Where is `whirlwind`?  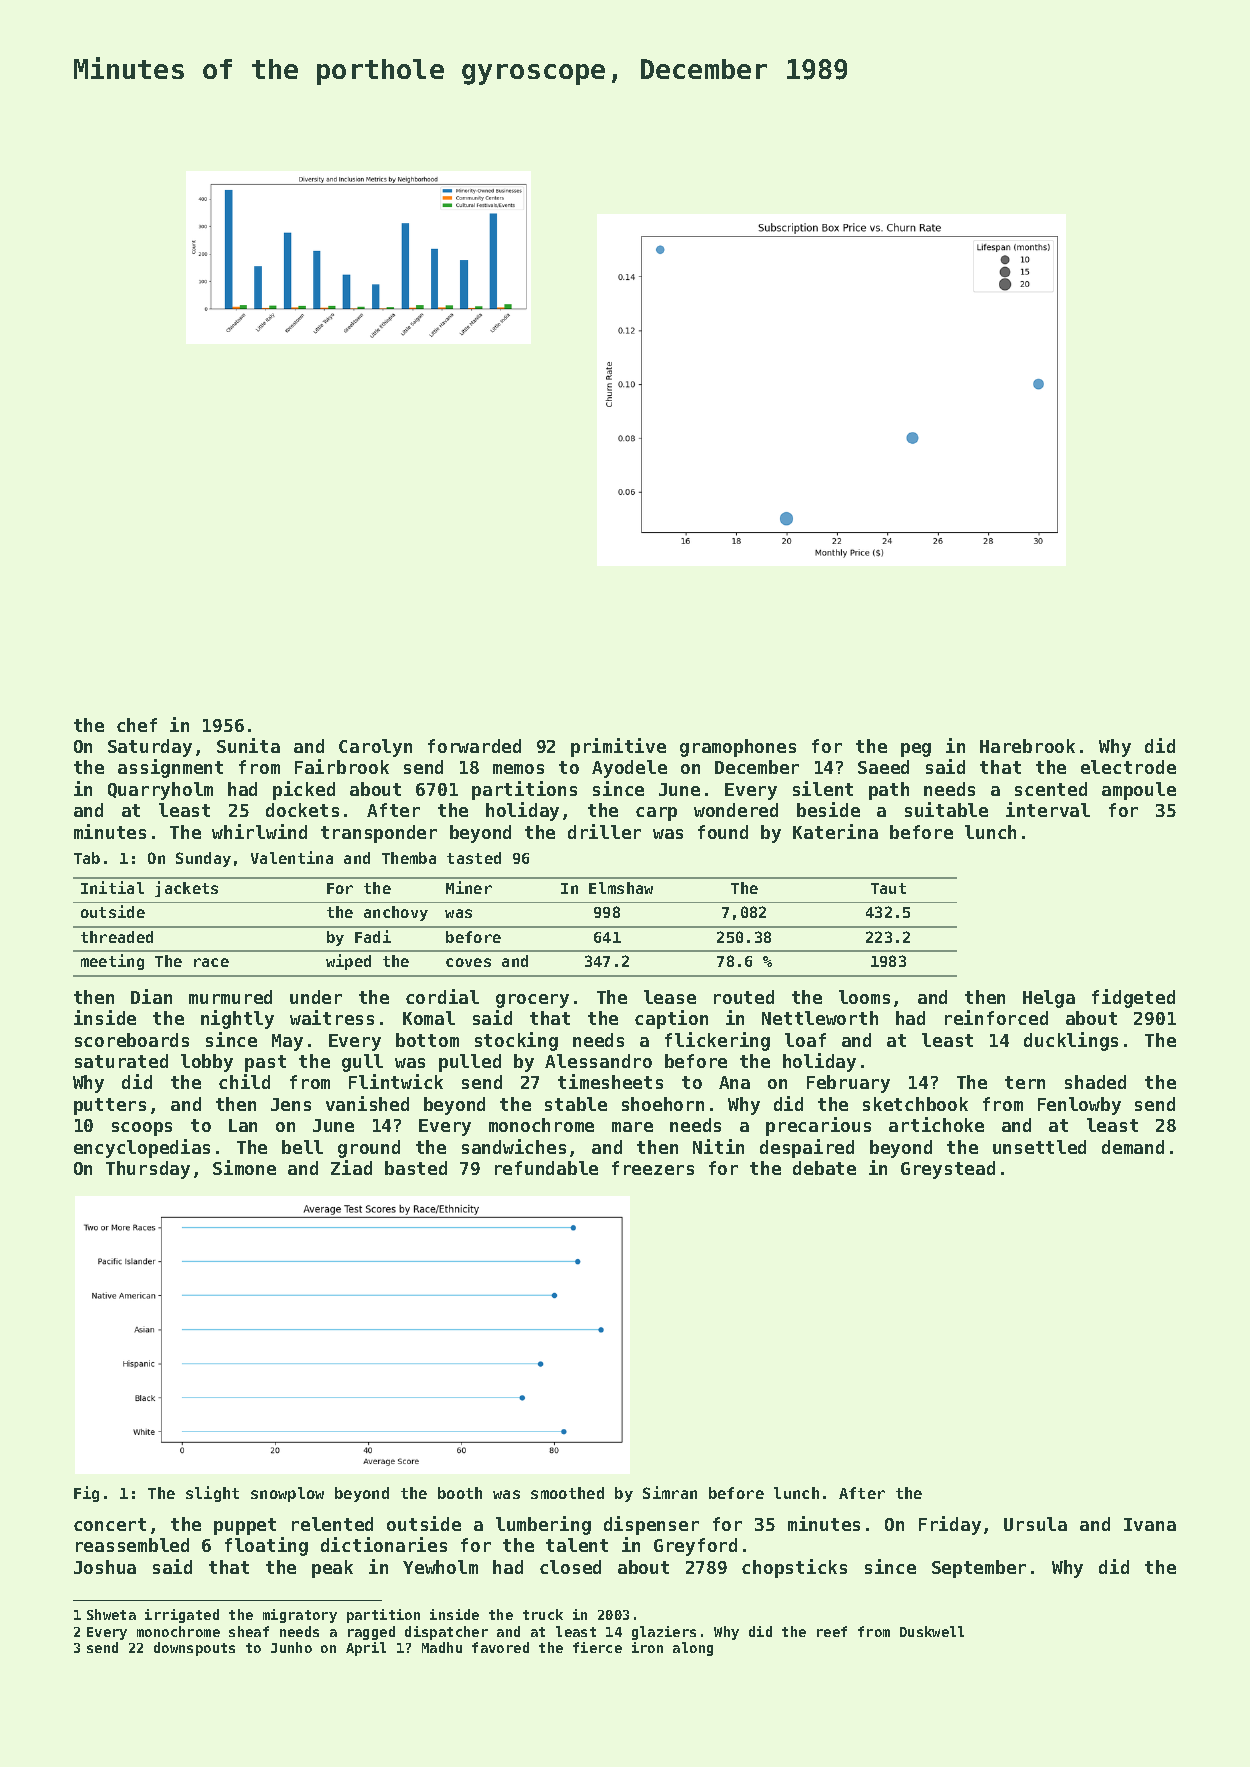 whirlwind is located at coordinates (259, 831).
